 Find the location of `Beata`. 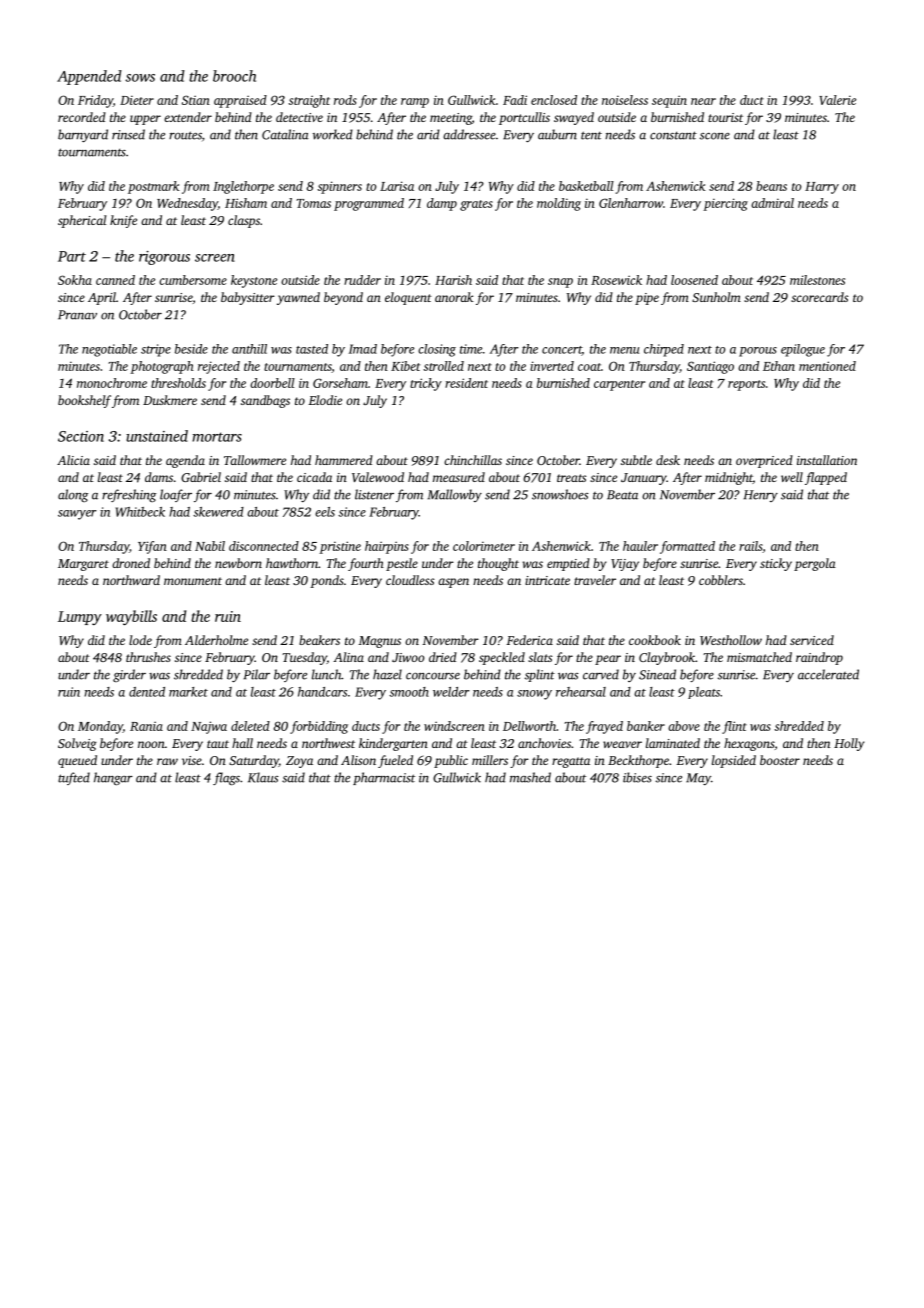

Beata is located at coordinates (622, 495).
